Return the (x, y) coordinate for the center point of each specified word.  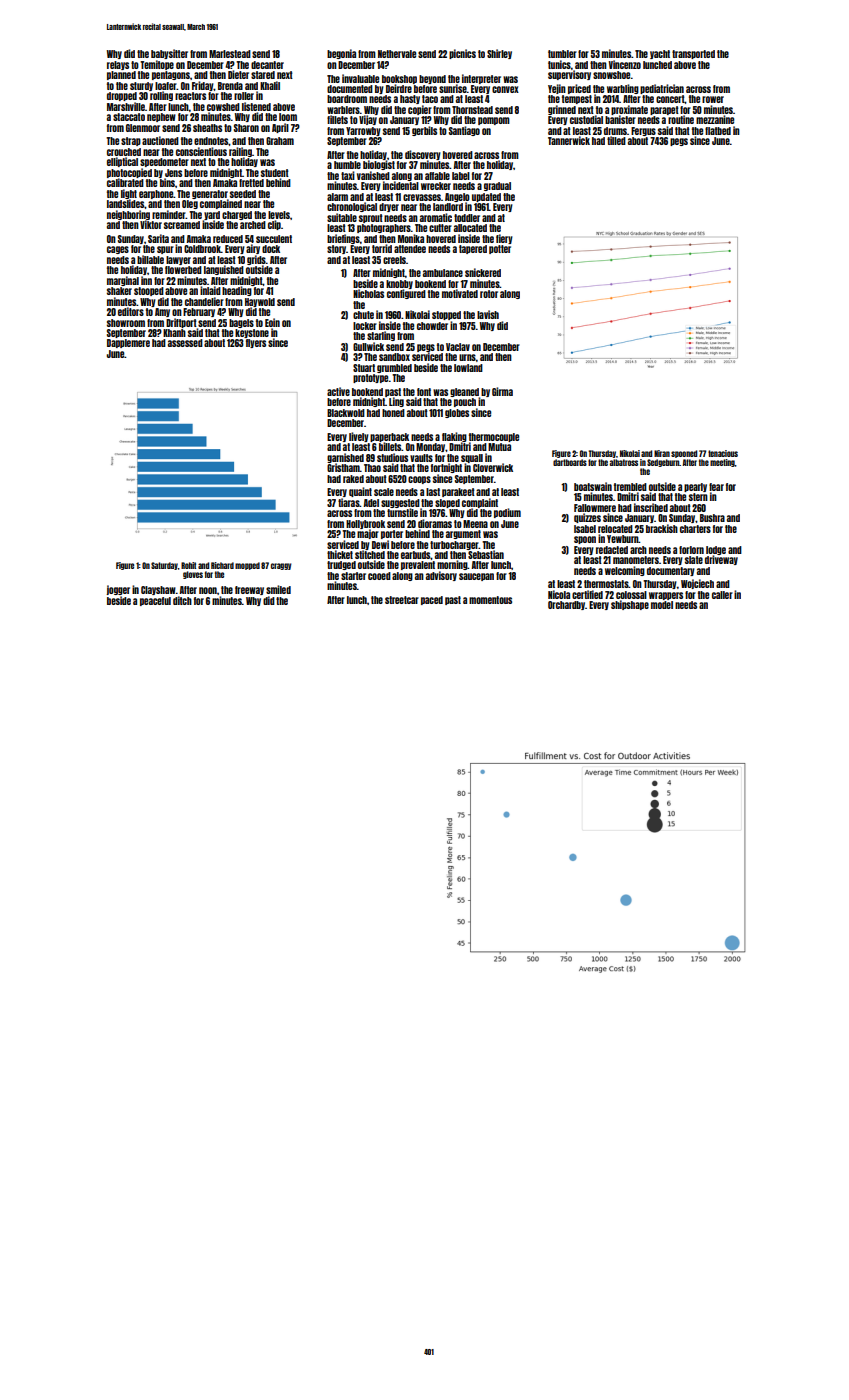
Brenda (230, 86)
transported (693, 54)
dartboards (570, 462)
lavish (488, 314)
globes (457, 413)
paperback (389, 437)
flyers (256, 343)
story (336, 249)
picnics (462, 54)
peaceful (155, 601)
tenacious (723, 453)
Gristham (343, 467)
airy (253, 249)
